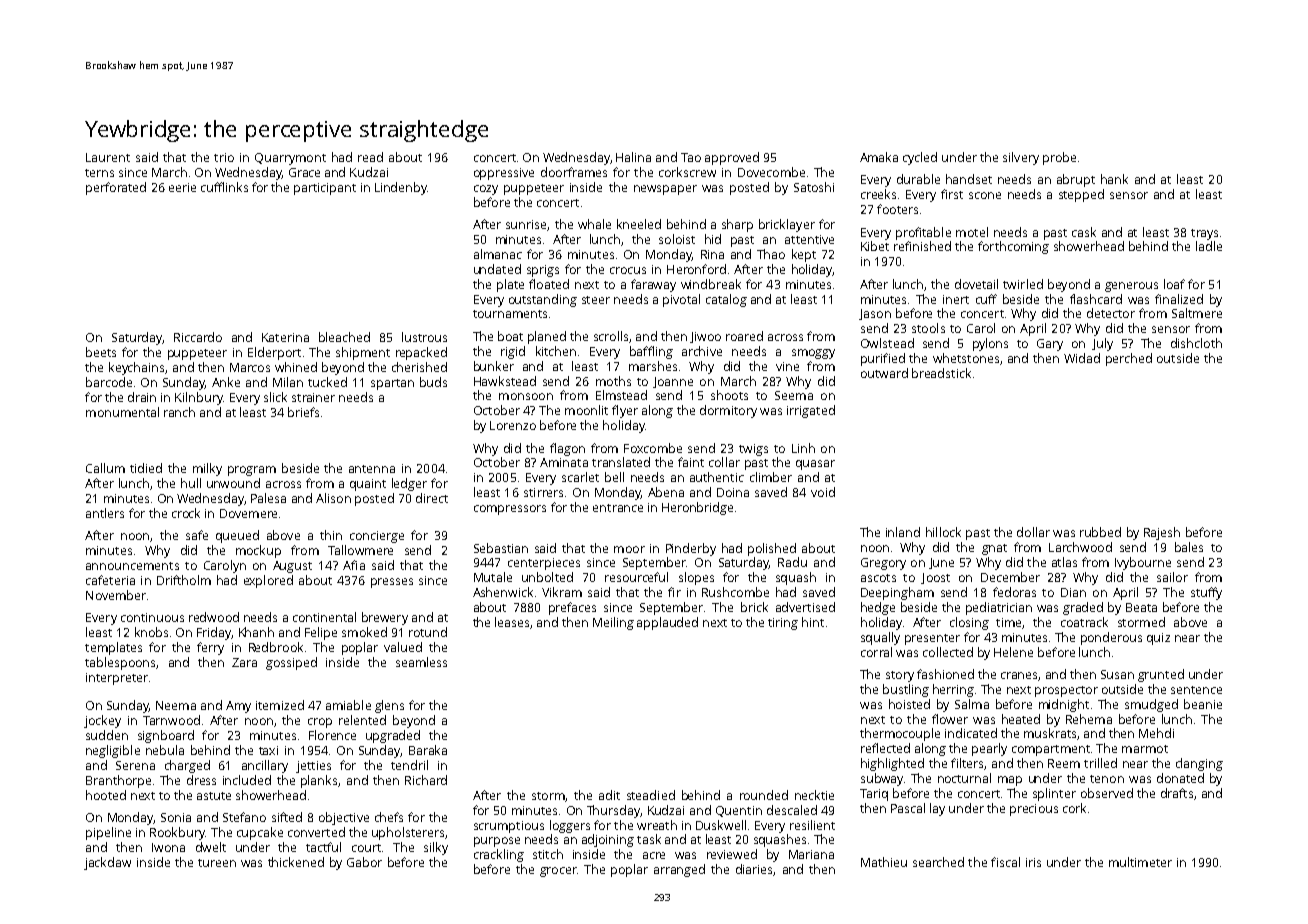 The image size is (1308, 924). Describe the element at coordinates (105, 468) in the image. I see `Callum` at that location.
